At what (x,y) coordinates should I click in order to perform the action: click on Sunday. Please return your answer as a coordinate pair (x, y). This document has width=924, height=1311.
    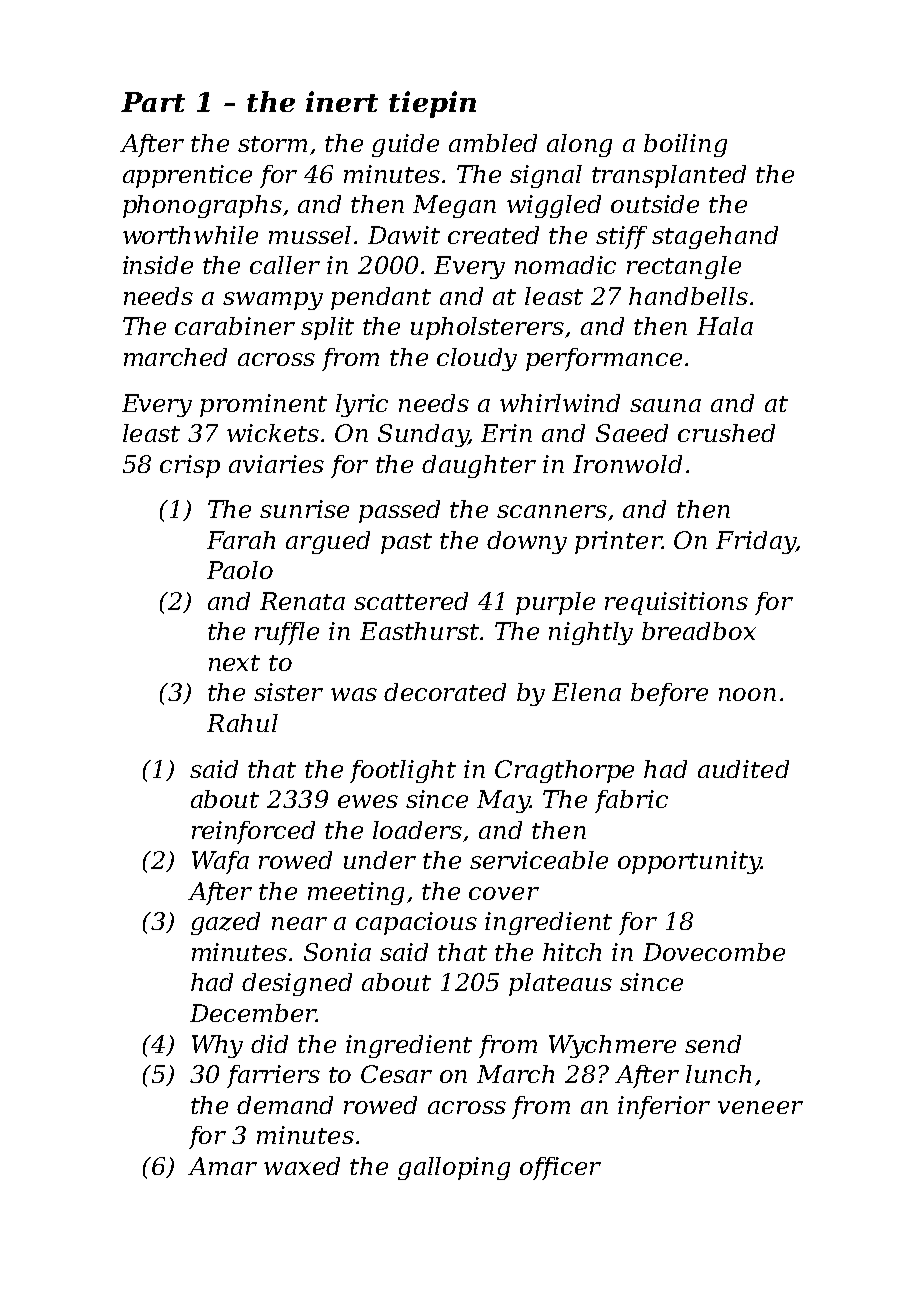
    Looking at the image, I should click on (423, 435).
